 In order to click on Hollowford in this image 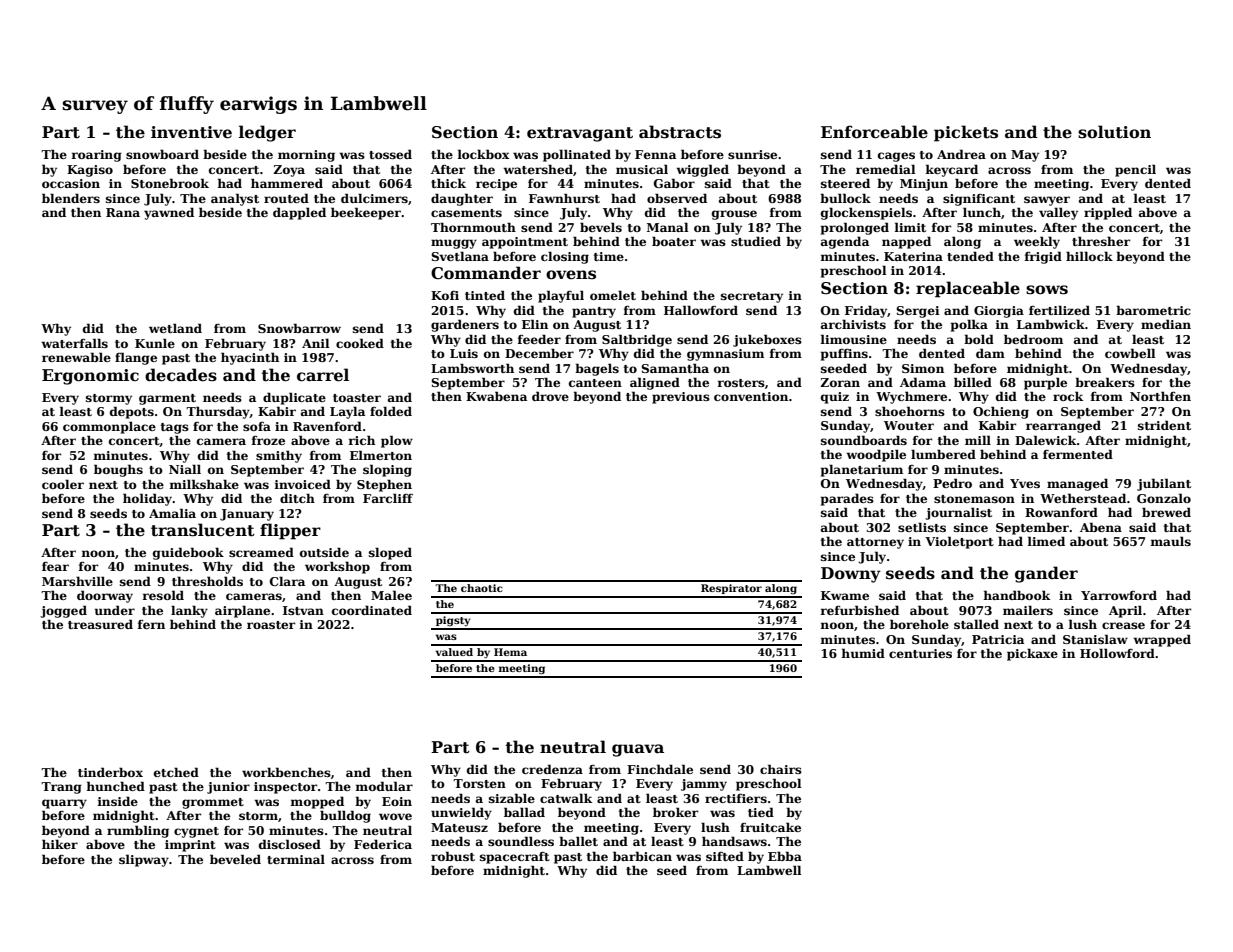, I will do `click(1117, 653)`.
